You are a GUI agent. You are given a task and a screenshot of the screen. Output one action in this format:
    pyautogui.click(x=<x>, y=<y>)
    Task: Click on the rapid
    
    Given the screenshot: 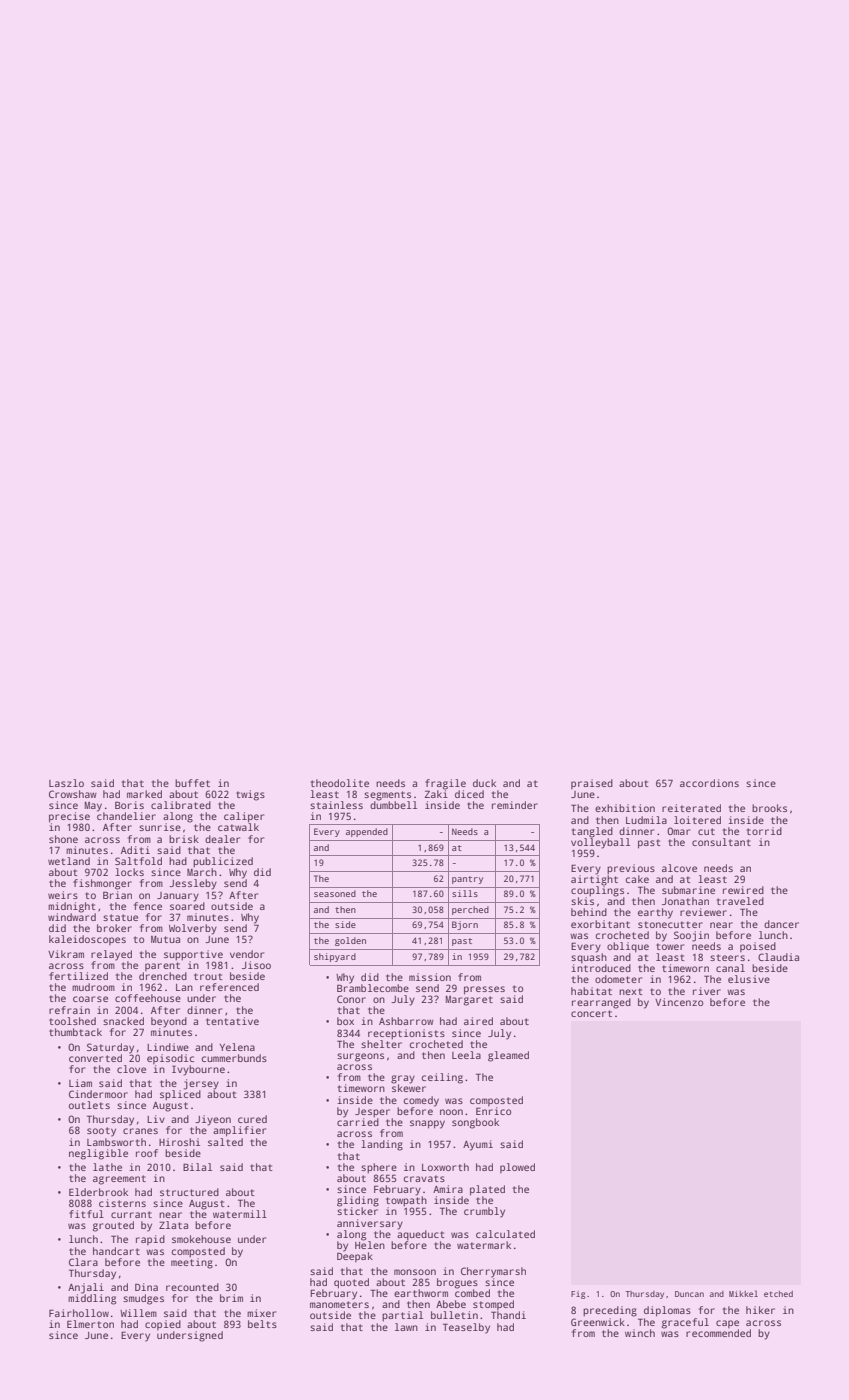 What is the action you would take?
    pyautogui.click(x=150, y=1240)
